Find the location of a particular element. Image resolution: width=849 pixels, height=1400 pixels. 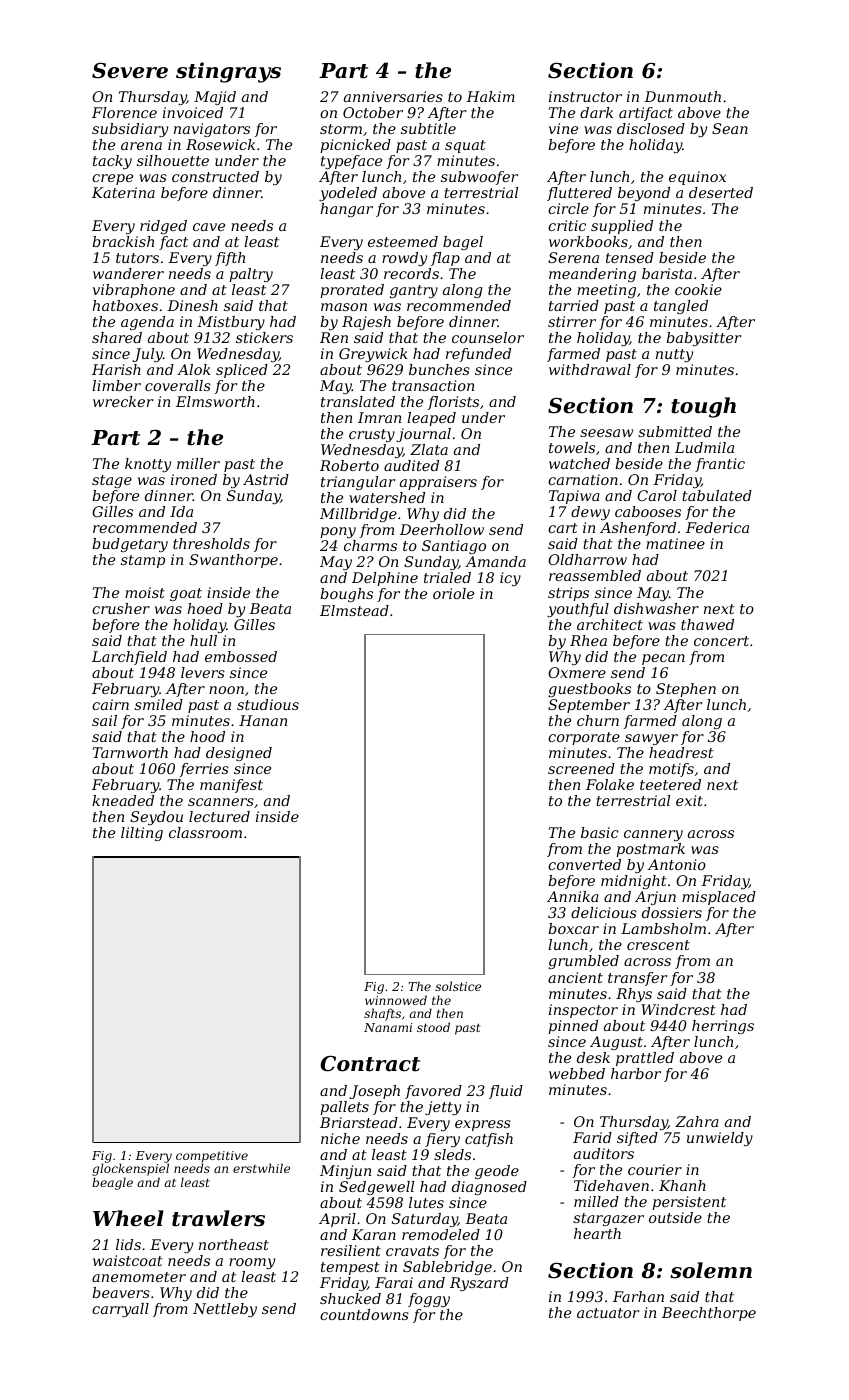

subwoofer is located at coordinates (479, 178).
